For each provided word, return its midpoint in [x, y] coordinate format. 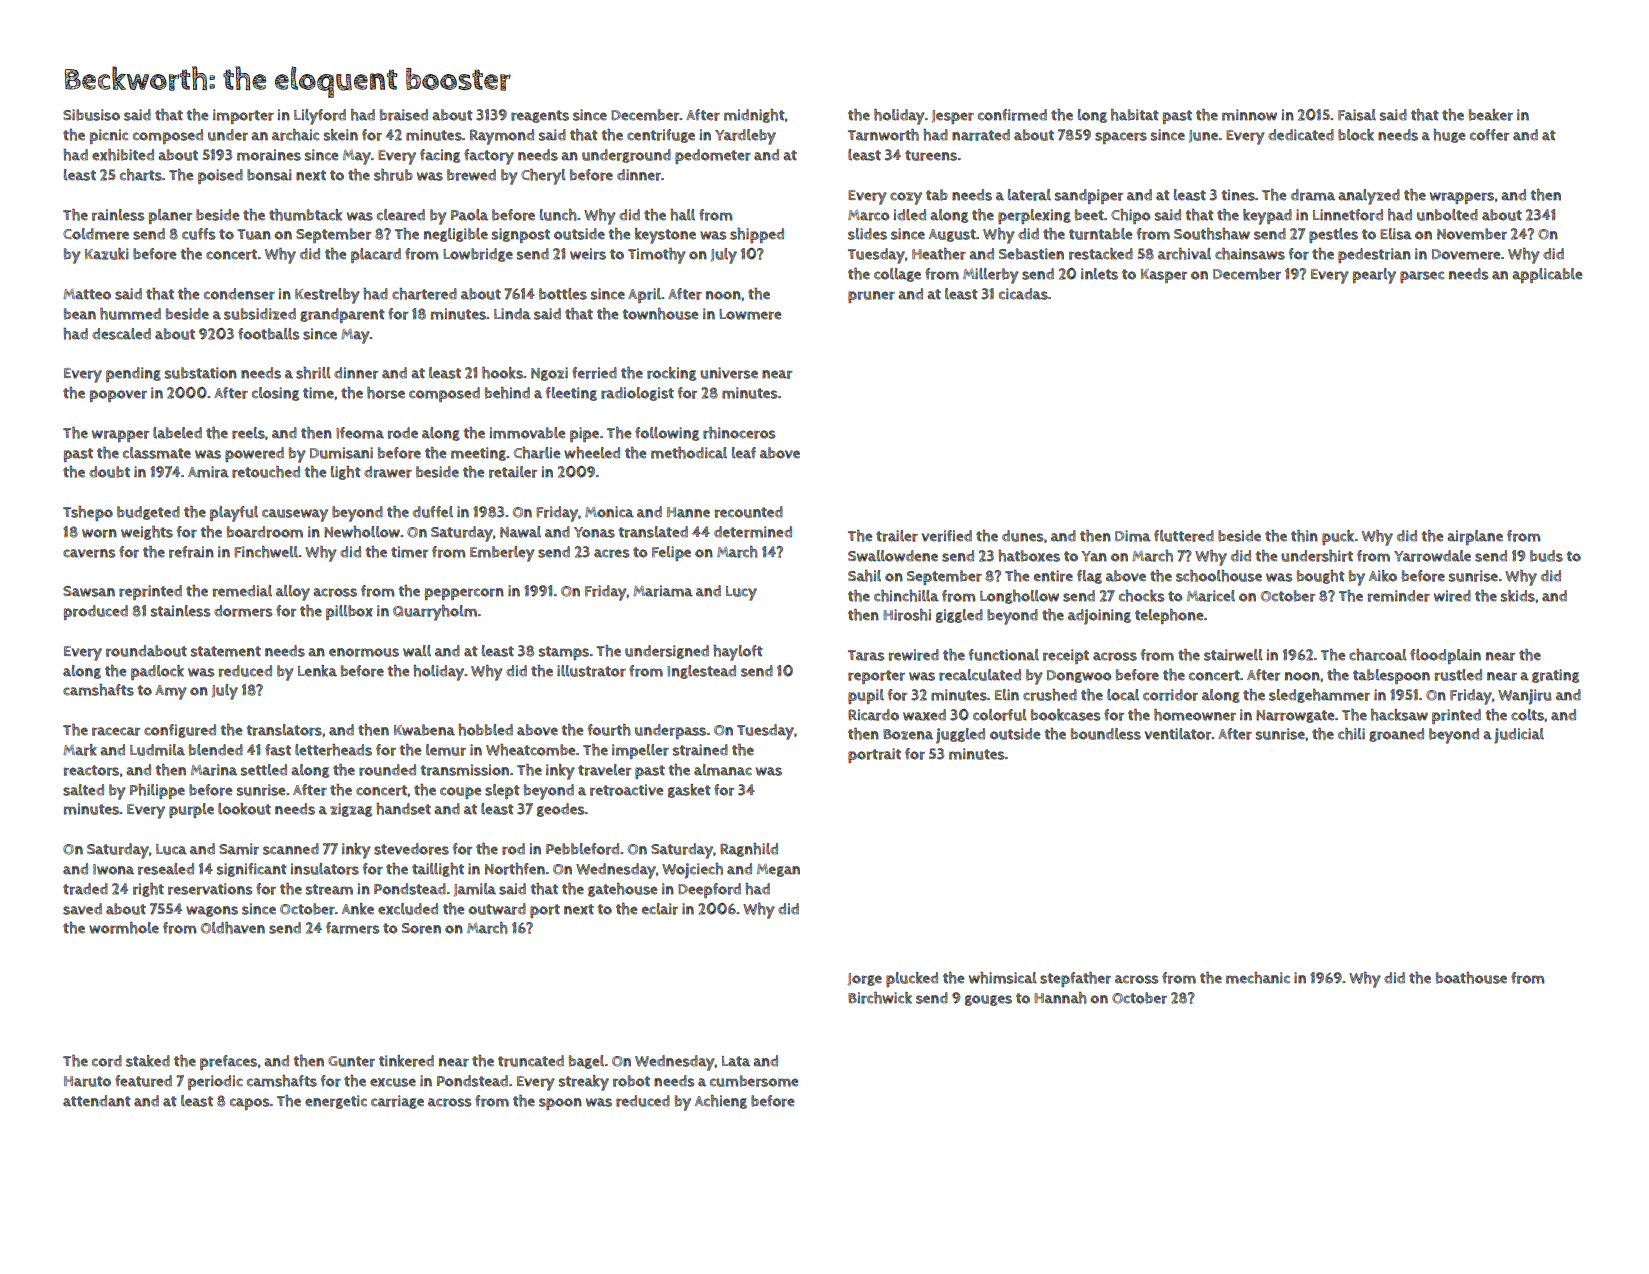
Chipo [1130, 216]
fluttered [1184, 536]
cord [107, 1061]
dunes [1023, 536]
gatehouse [622, 890]
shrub [393, 175]
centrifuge [661, 136]
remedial [242, 591]
